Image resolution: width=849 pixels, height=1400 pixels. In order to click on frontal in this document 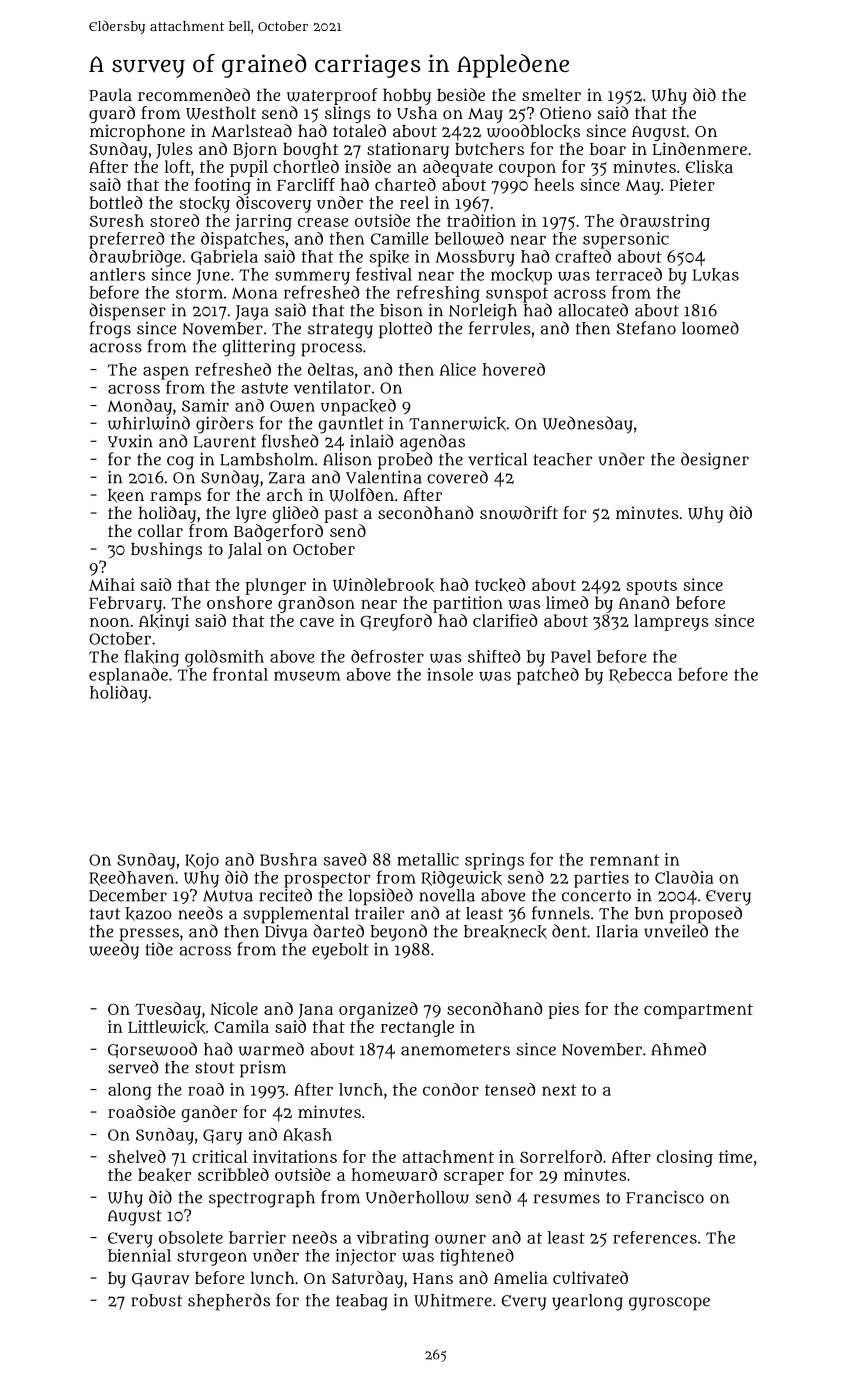, I will do `click(240, 674)`.
